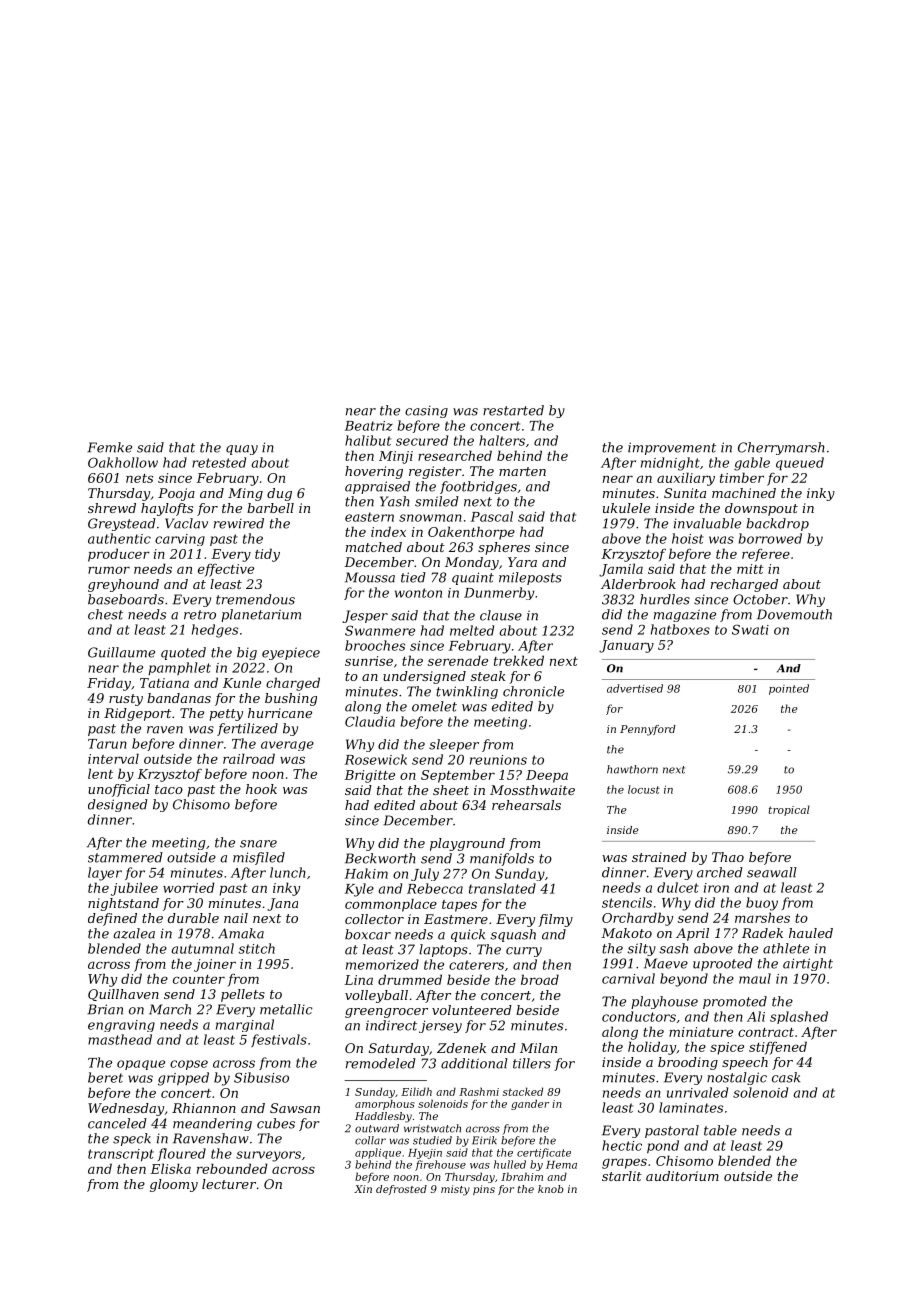 Image resolution: width=924 pixels, height=1308 pixels. What do you see at coordinates (781, 448) in the document?
I see `Cherrymarsh` at bounding box center [781, 448].
